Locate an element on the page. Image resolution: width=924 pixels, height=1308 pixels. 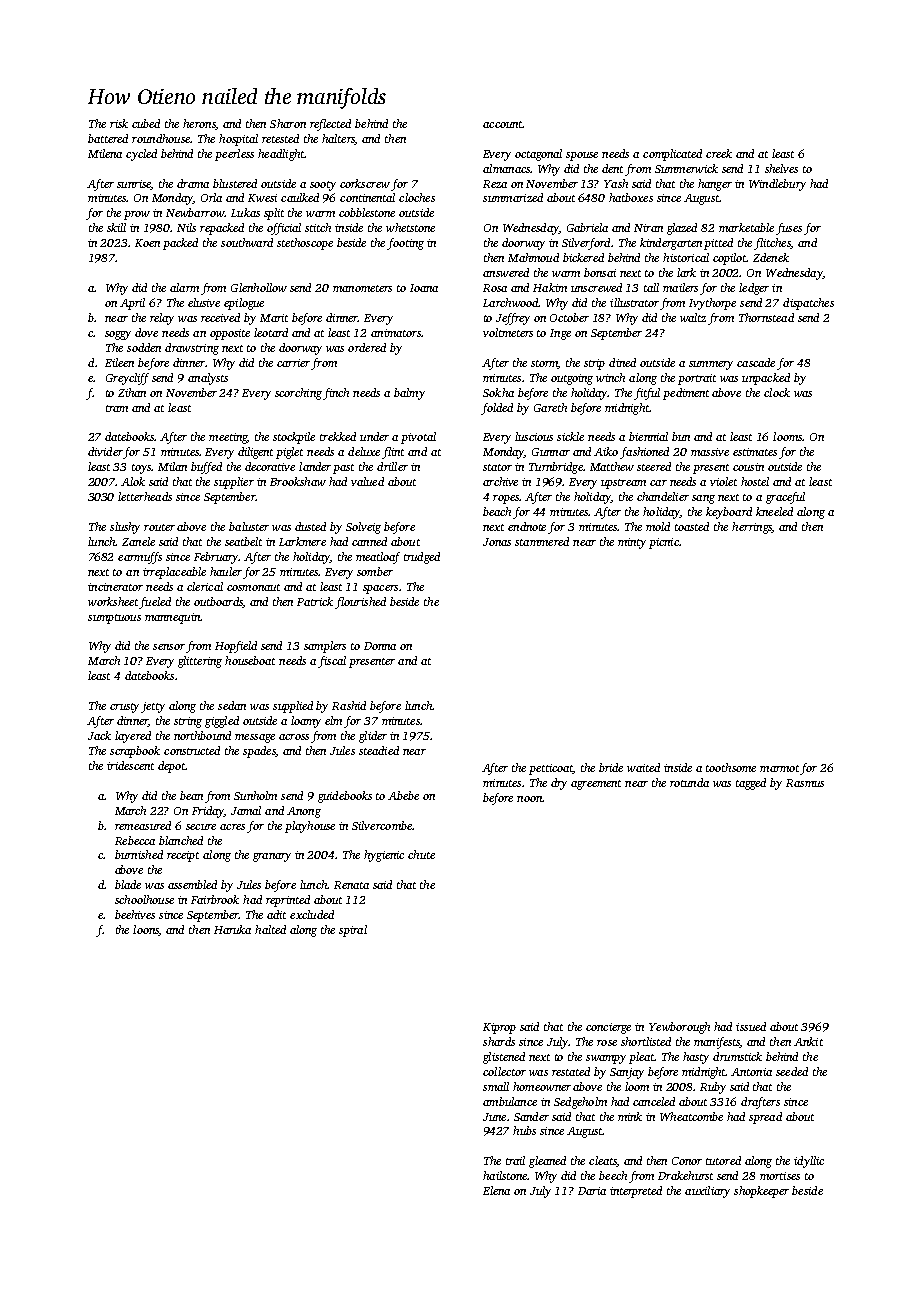
retested is located at coordinates (280, 138).
